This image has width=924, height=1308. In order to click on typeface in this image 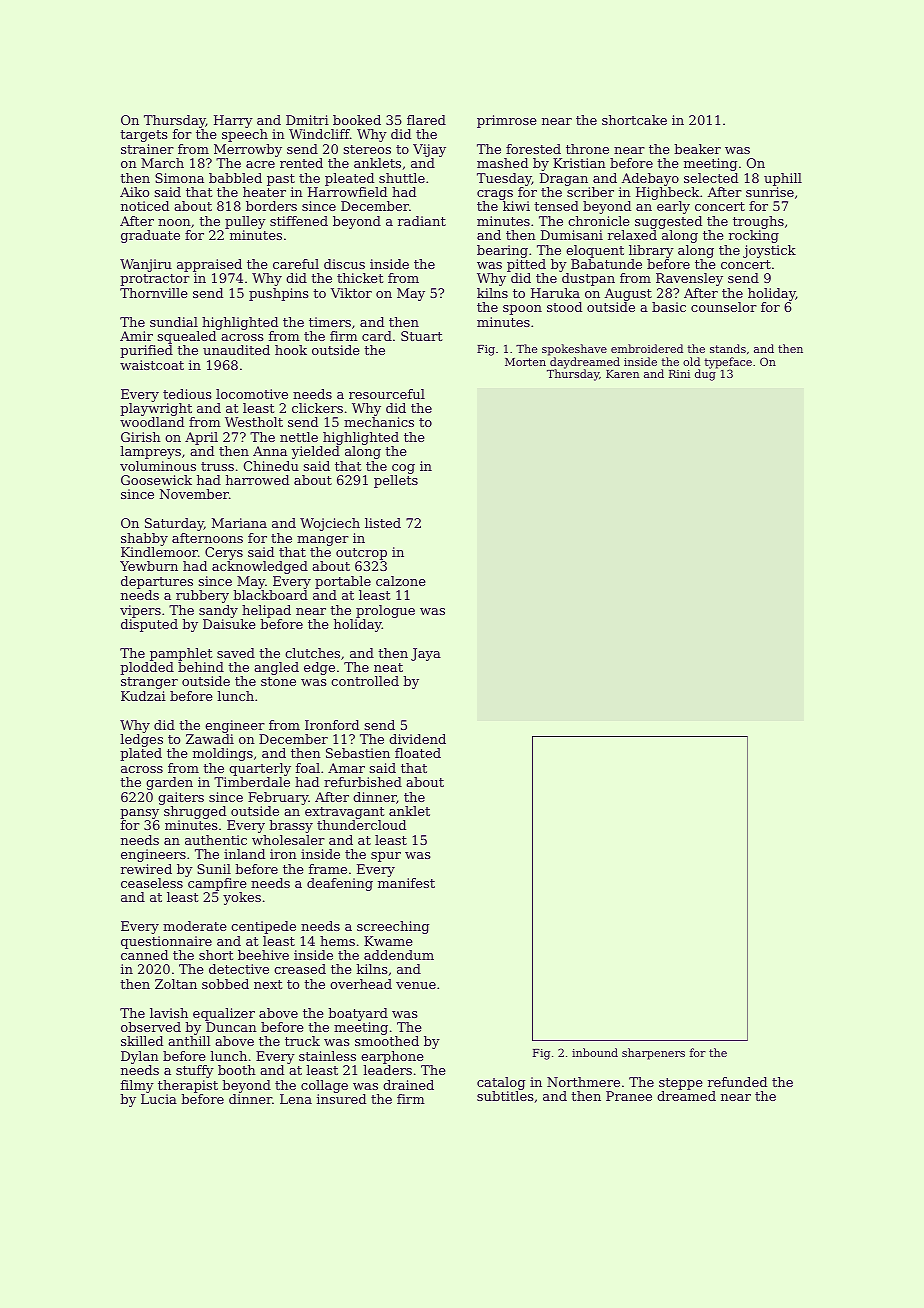, I will do `click(728, 363)`.
